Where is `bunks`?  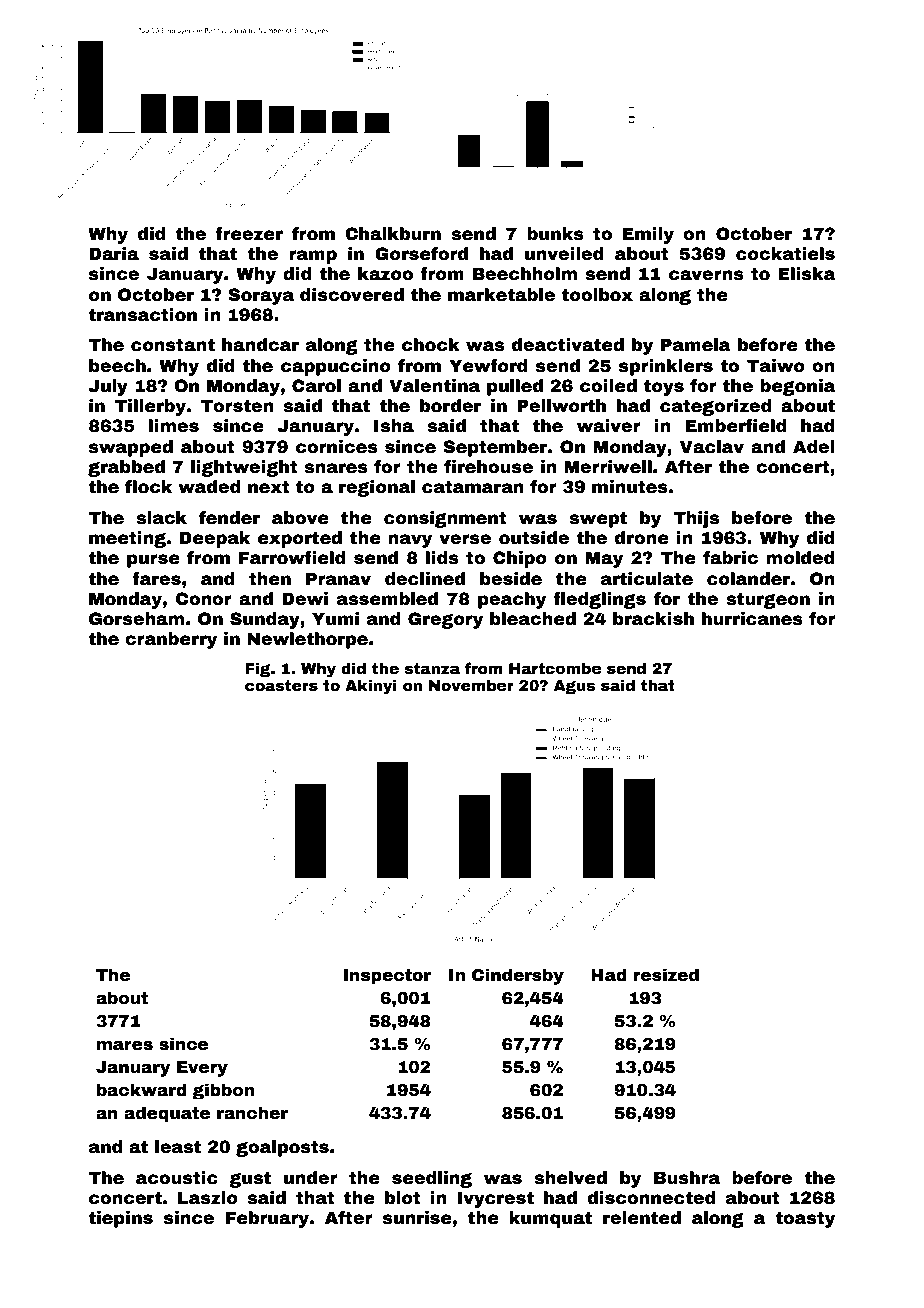
bunks is located at coordinates (555, 234).
